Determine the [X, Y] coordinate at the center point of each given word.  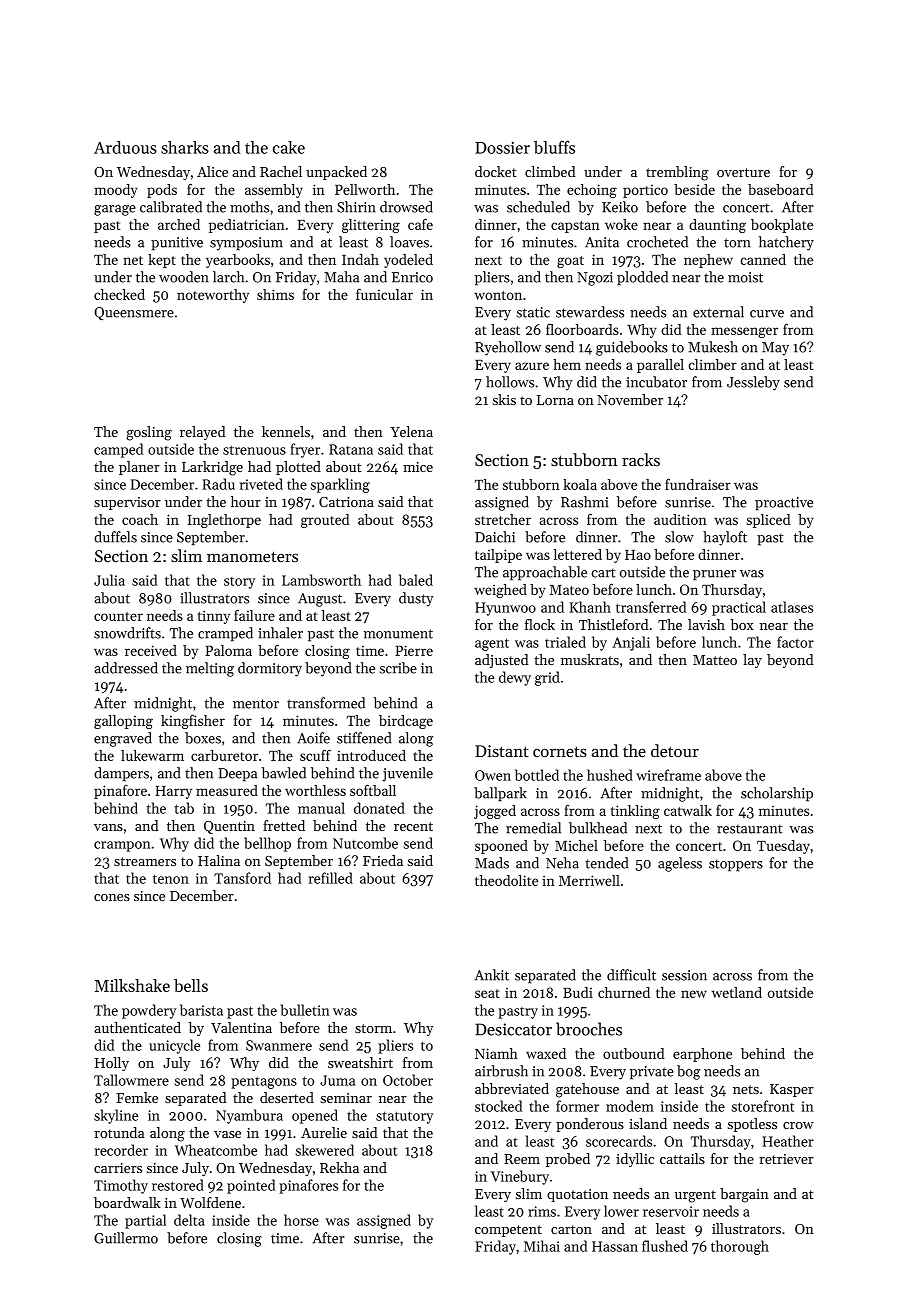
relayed [203, 433]
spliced [769, 521]
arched [179, 224]
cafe [420, 224]
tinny [214, 617]
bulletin [305, 1010]
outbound [634, 1053]
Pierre [414, 650]
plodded [642, 278]
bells [191, 985]
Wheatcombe [216, 1150]
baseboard [781, 189]
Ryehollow [508, 348]
